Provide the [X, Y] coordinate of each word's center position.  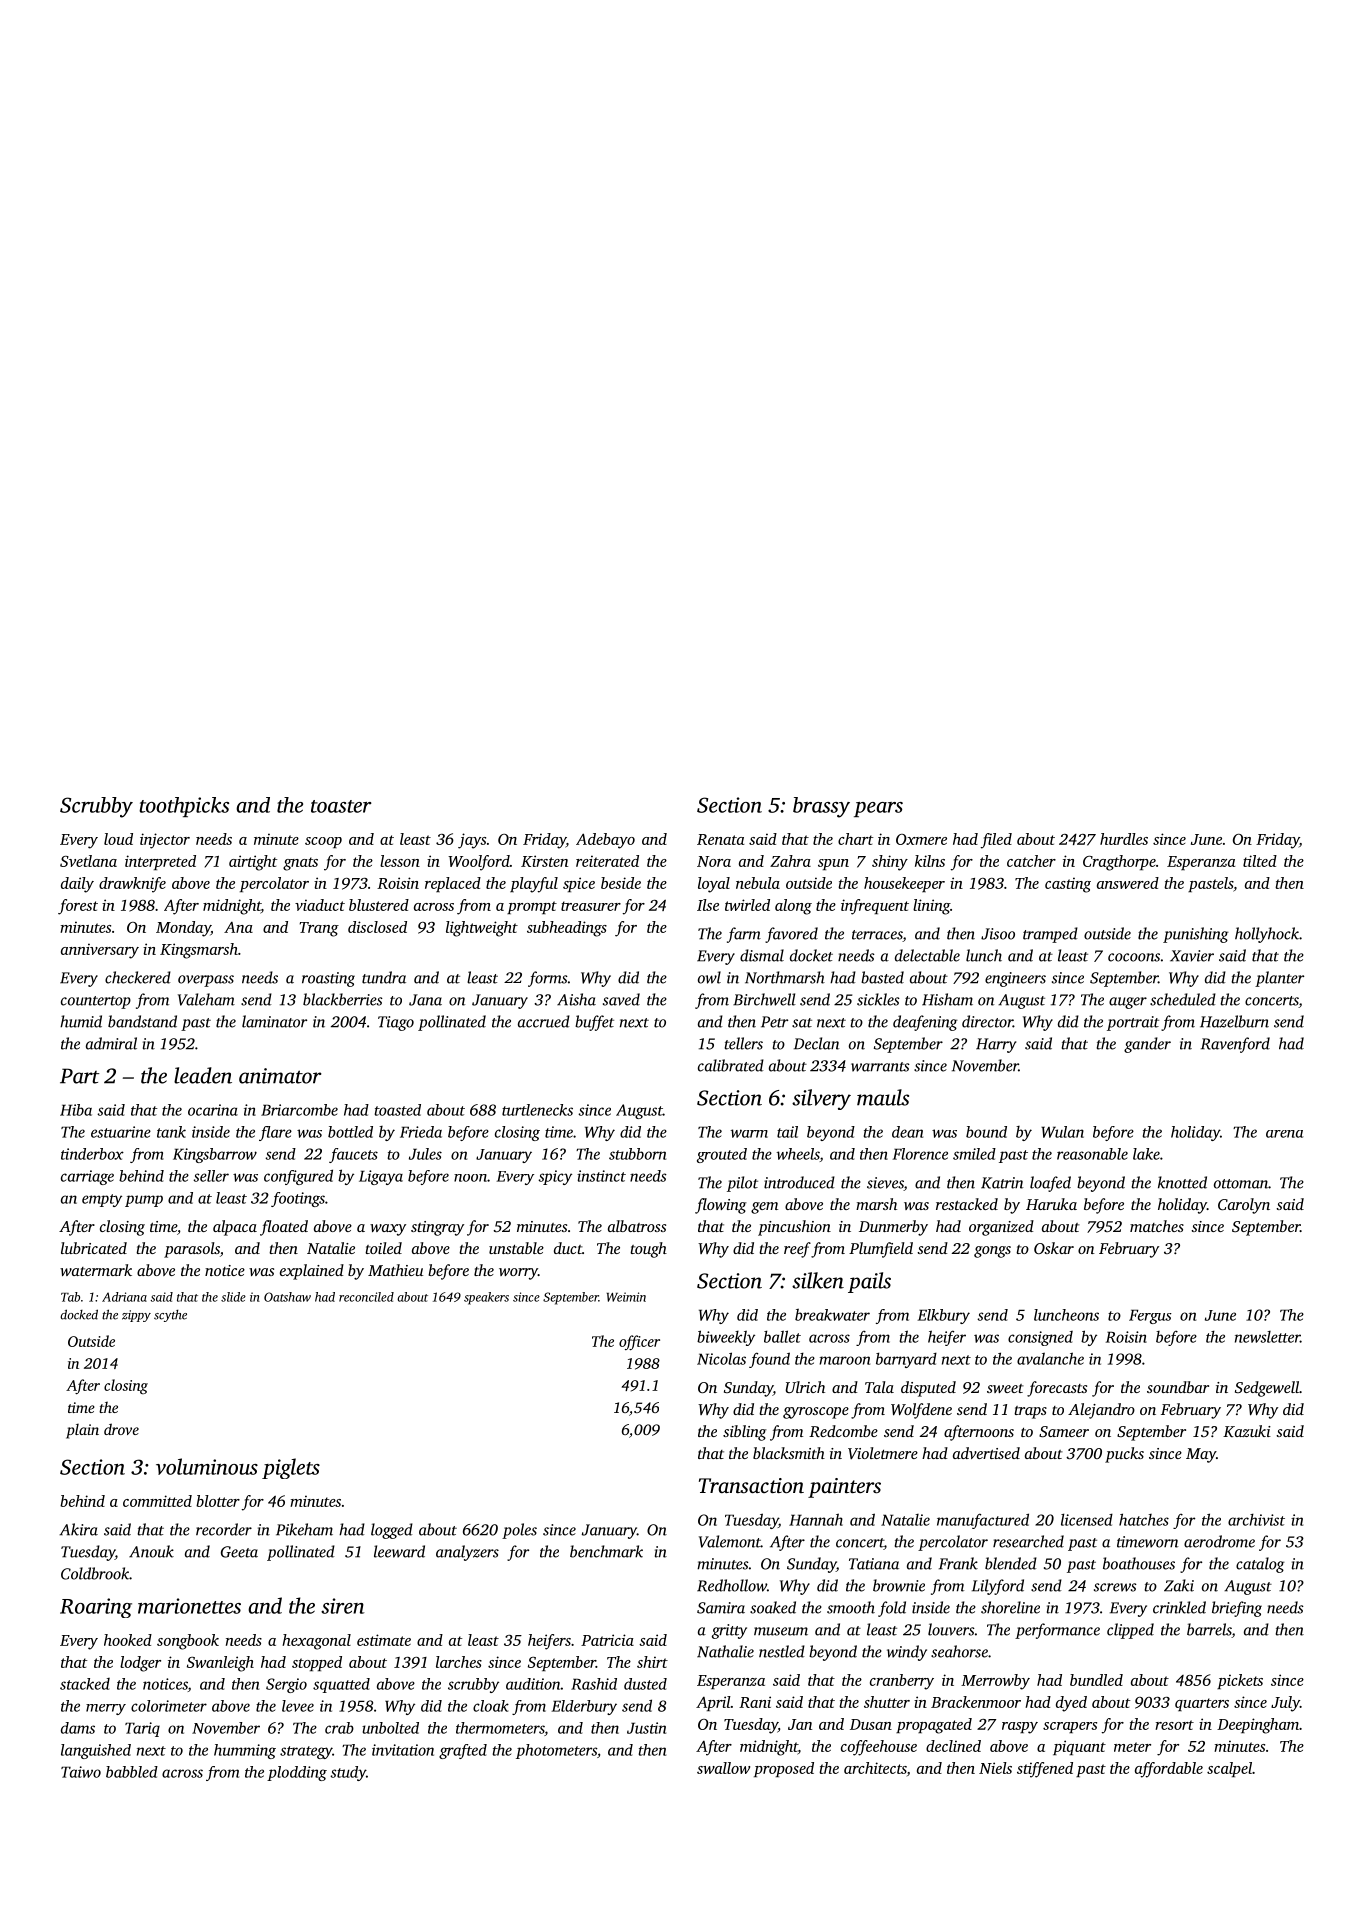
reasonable [1092, 1154]
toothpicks [184, 807]
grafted [463, 1751]
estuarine [121, 1132]
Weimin [626, 1297]
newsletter [1267, 1337]
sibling [745, 1433]
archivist [1256, 1520]
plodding [297, 1773]
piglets [291, 1468]
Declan [816, 1043]
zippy [136, 1316]
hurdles [1124, 839]
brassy [821, 807]
